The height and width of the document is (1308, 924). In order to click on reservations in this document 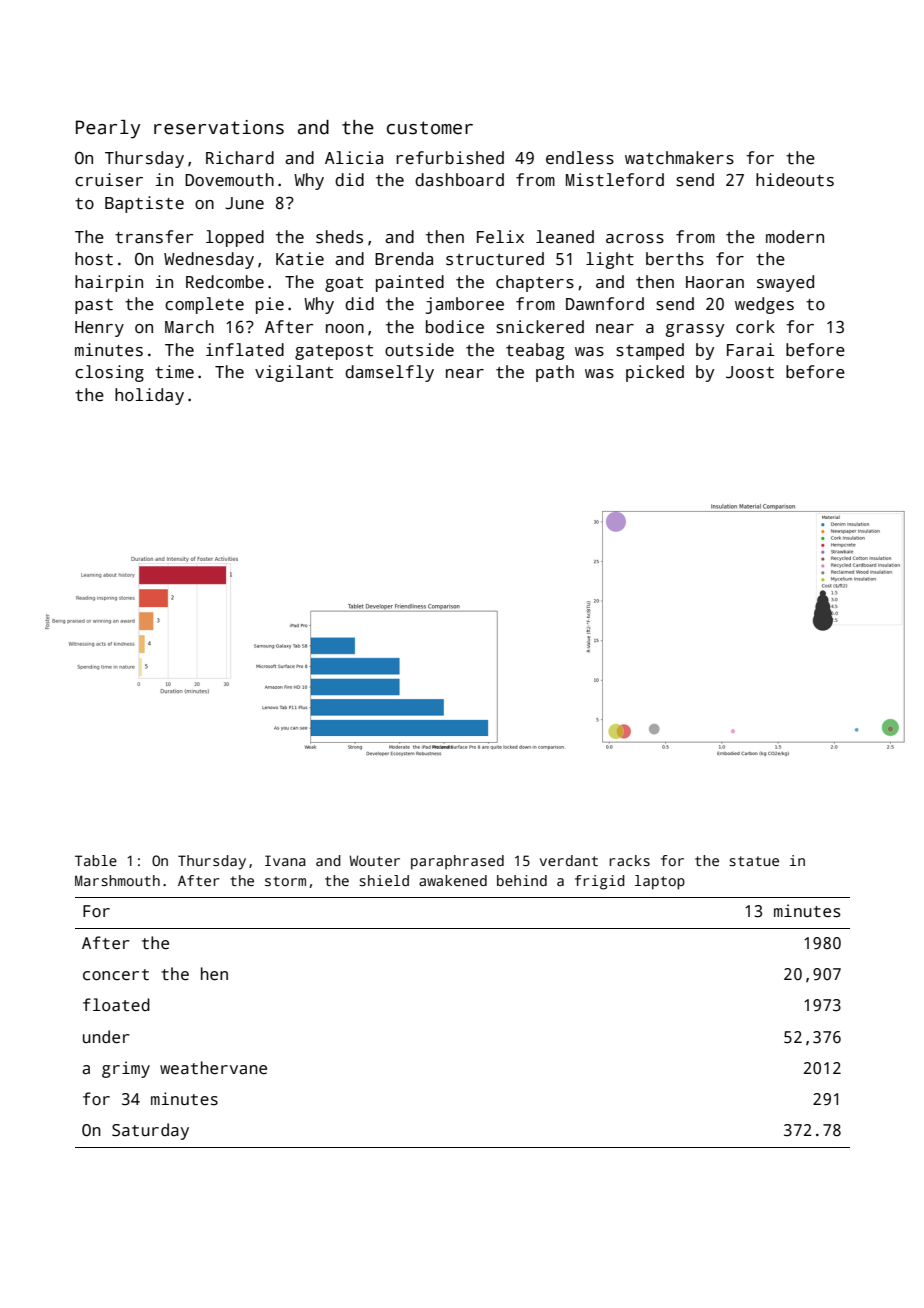, I will do `click(219, 127)`.
